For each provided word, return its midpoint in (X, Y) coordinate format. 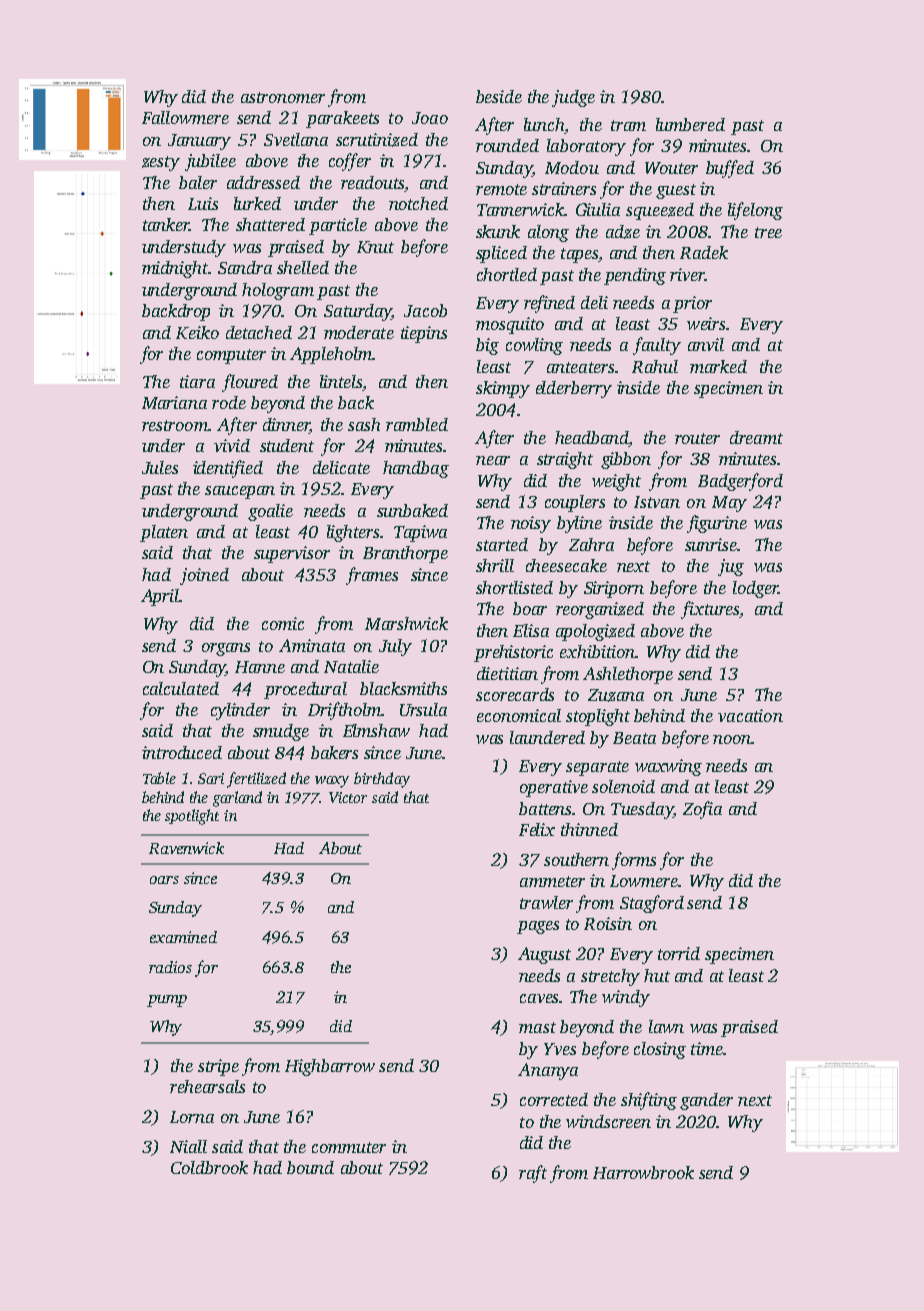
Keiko (197, 332)
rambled (417, 424)
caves (539, 998)
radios (170, 967)
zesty (161, 163)
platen (164, 533)
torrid (679, 953)
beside (499, 96)
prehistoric (513, 653)
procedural (305, 690)
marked (718, 366)
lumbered (690, 124)
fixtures (710, 610)
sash (364, 424)
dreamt (756, 437)
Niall (188, 1146)
